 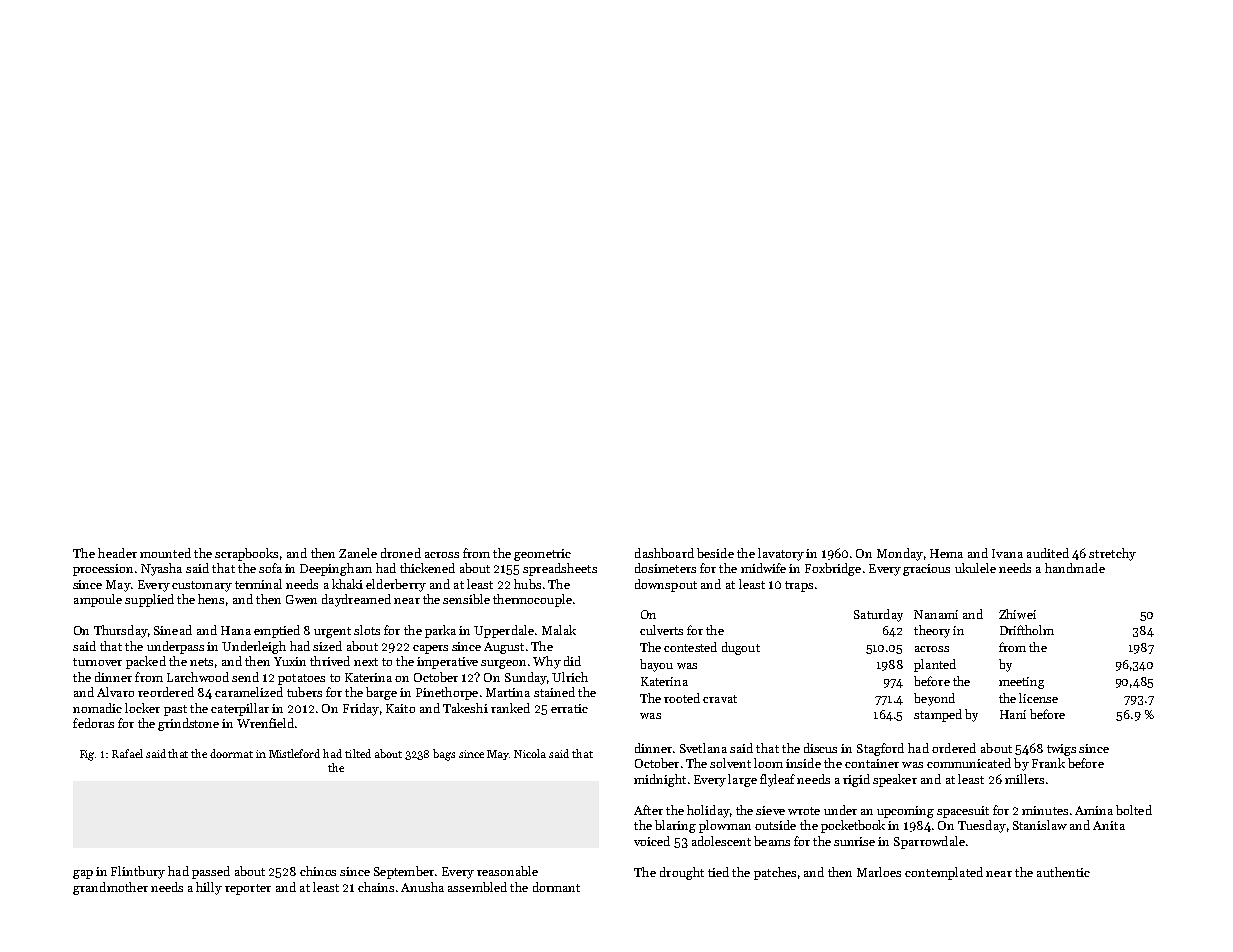 What do you see at coordinates (664, 553) in the screenshot?
I see `dashboard` at bounding box center [664, 553].
